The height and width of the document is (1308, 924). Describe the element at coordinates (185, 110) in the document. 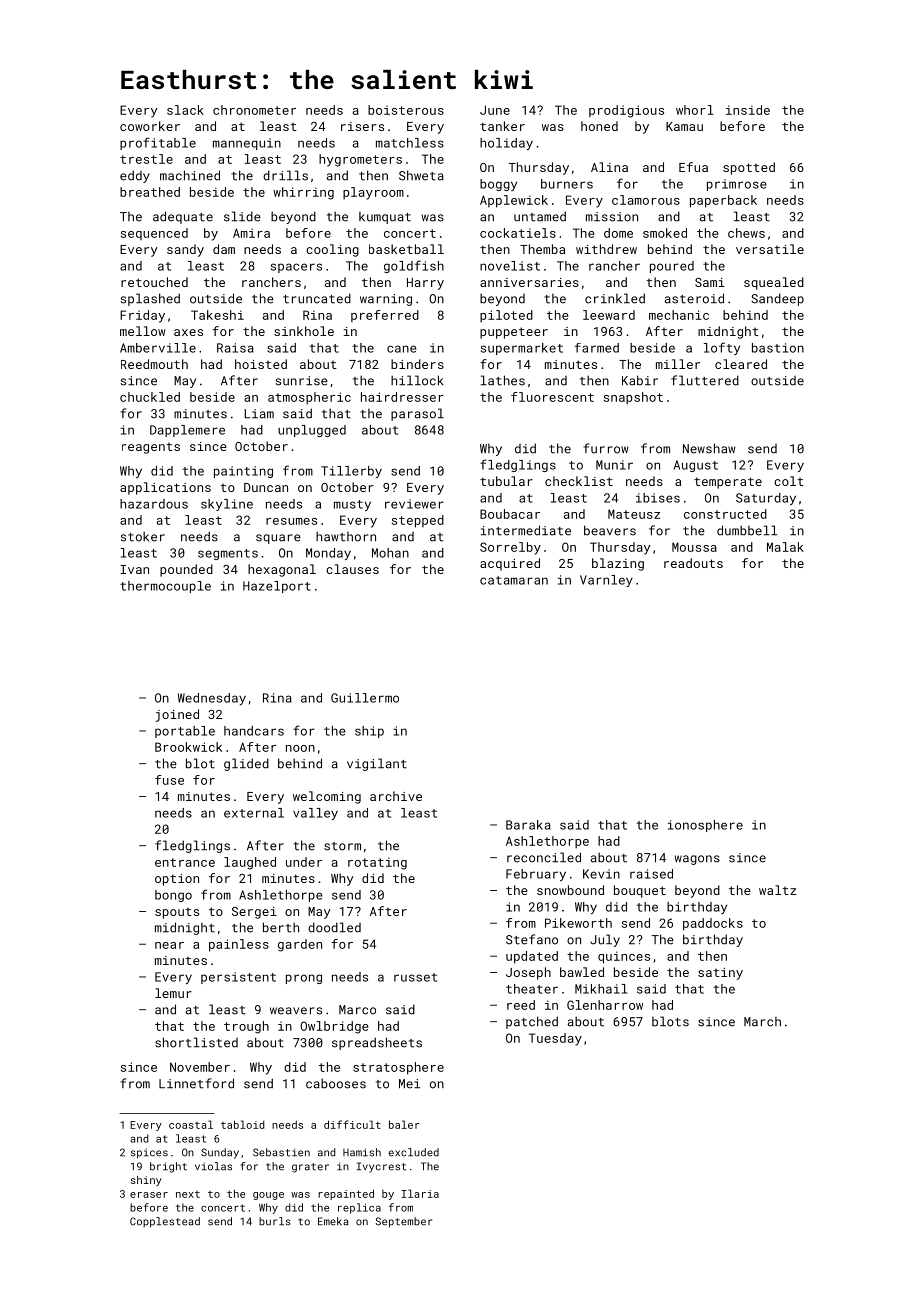

I see `slack` at that location.
